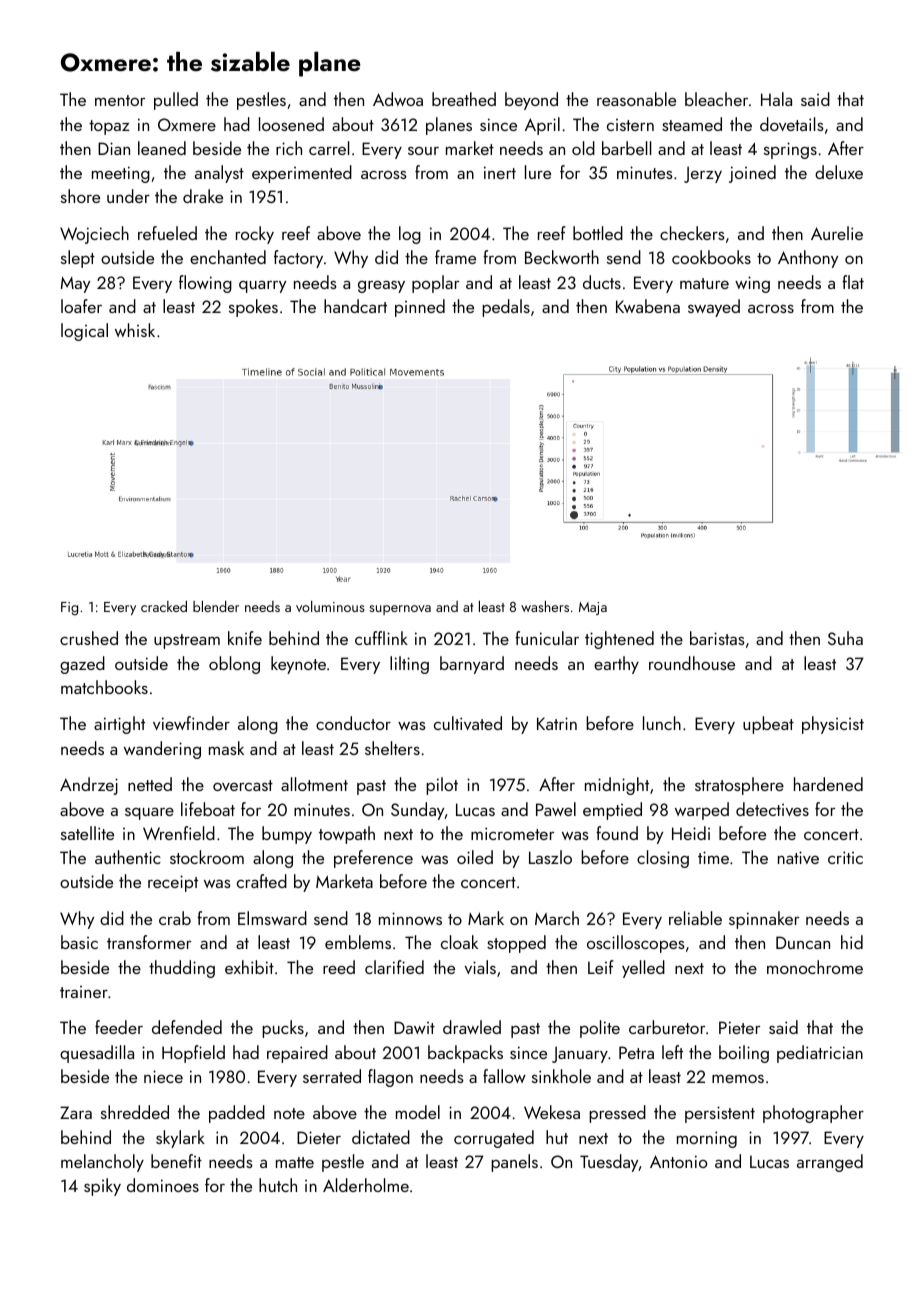 Image resolution: width=924 pixels, height=1314 pixels. What do you see at coordinates (400, 610) in the screenshot?
I see `supernova` at bounding box center [400, 610].
